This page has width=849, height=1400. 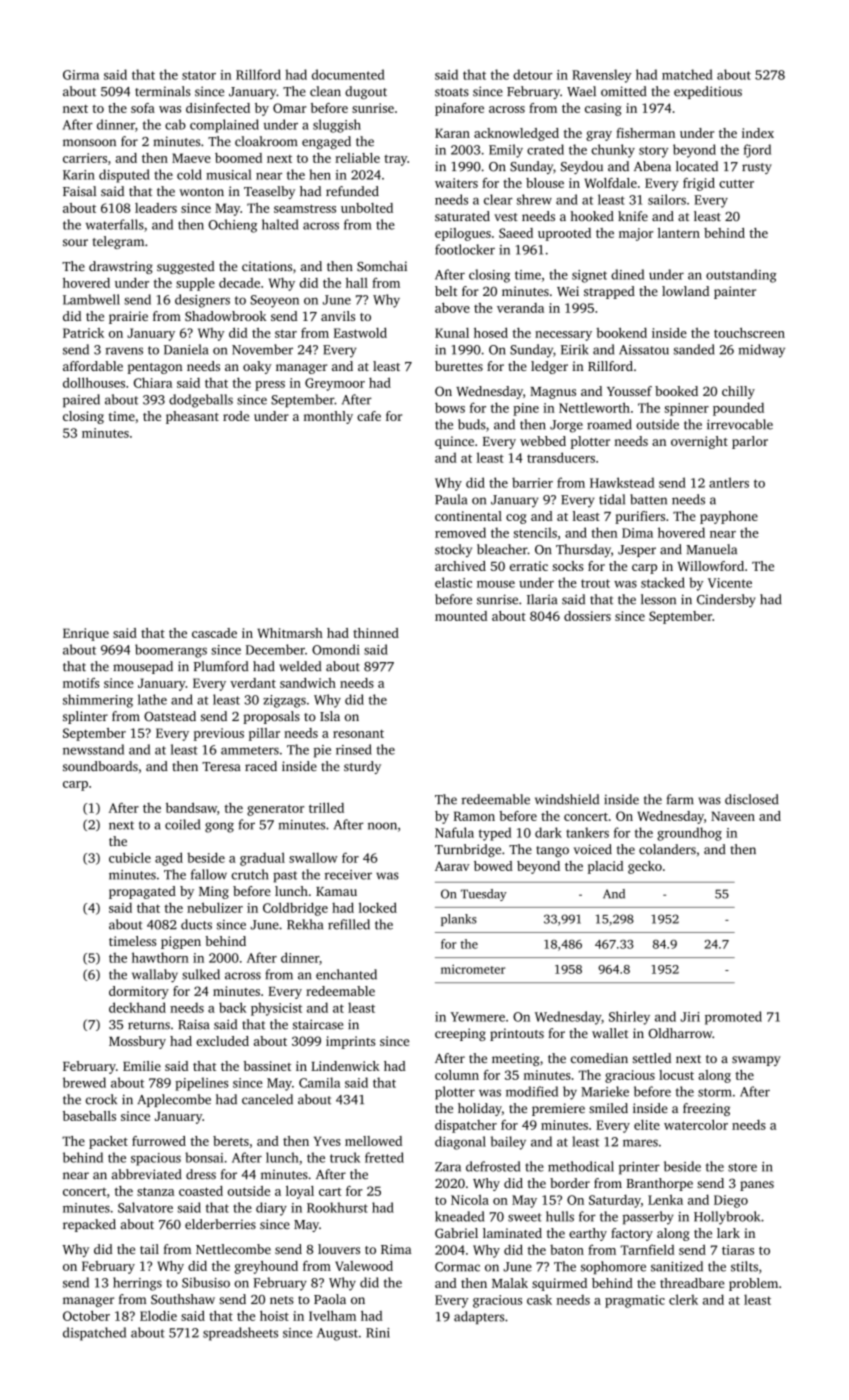 What do you see at coordinates (645, 133) in the page?
I see `fisherman` at bounding box center [645, 133].
